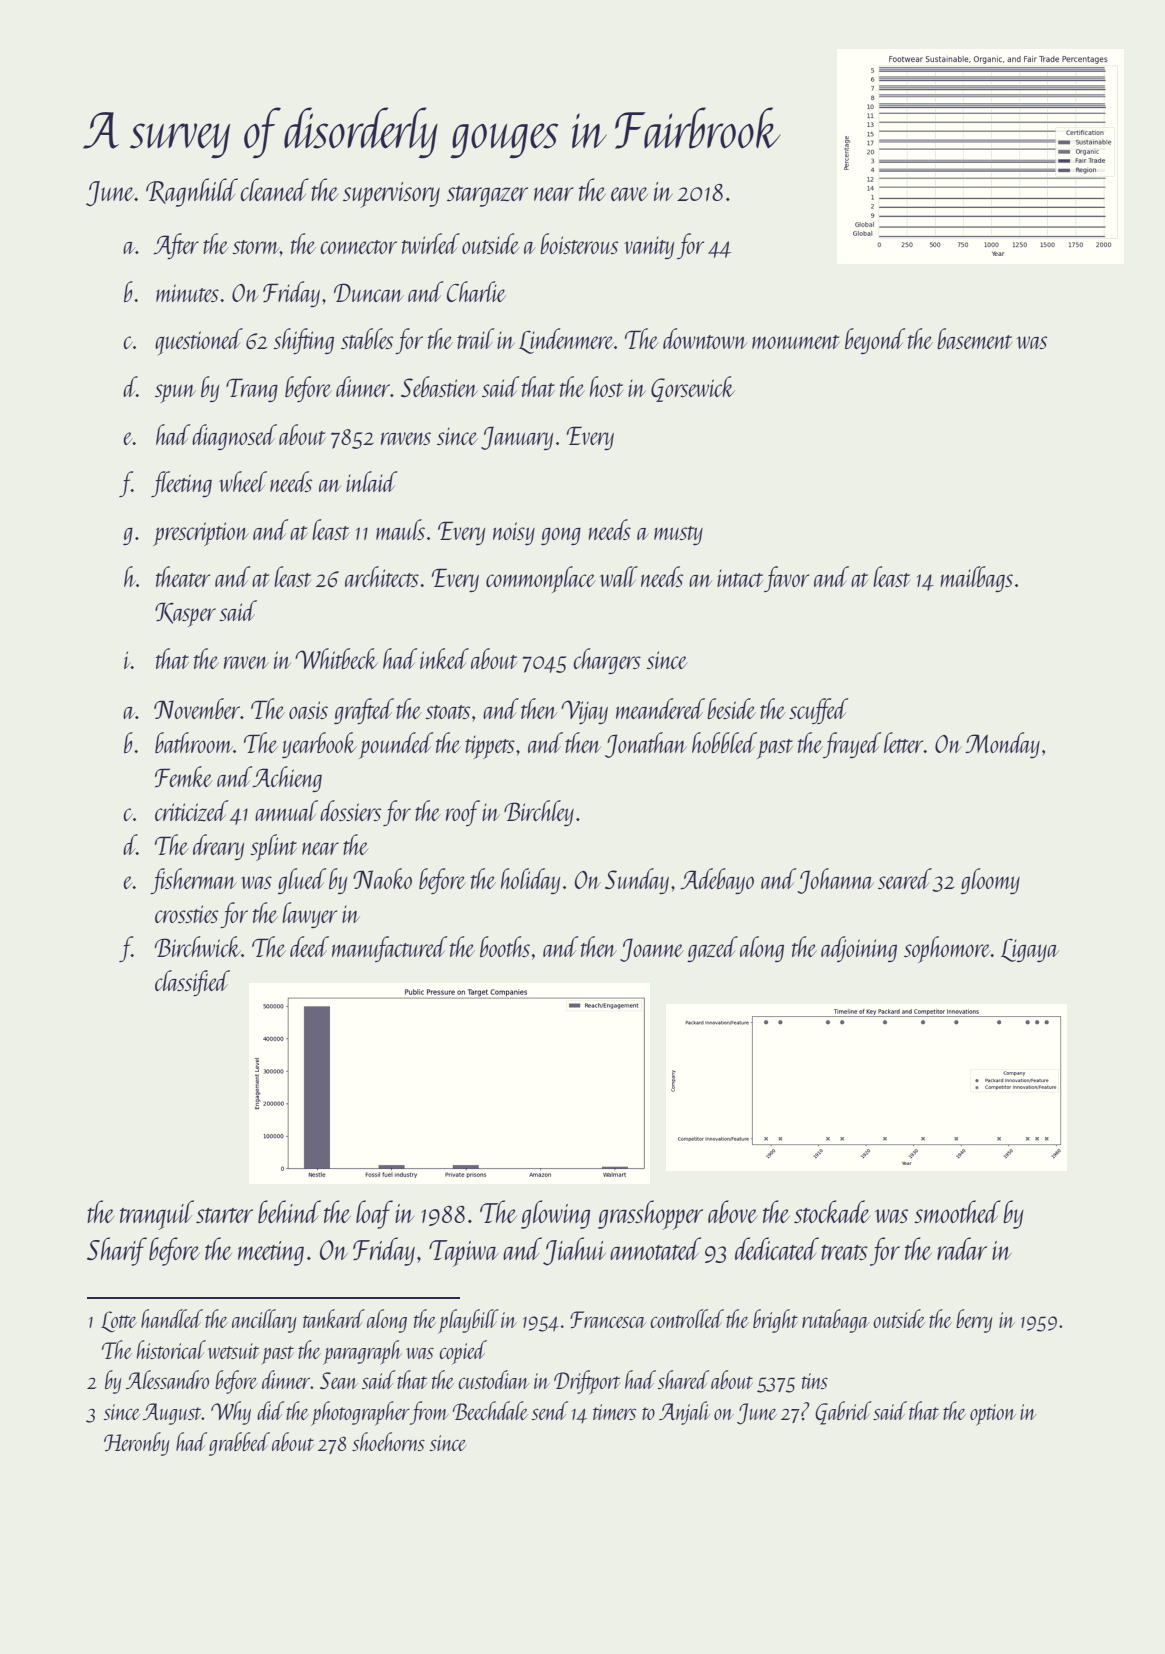  Describe the element at coordinates (192, 192) in the page. I see `Ragnhild` at that location.
